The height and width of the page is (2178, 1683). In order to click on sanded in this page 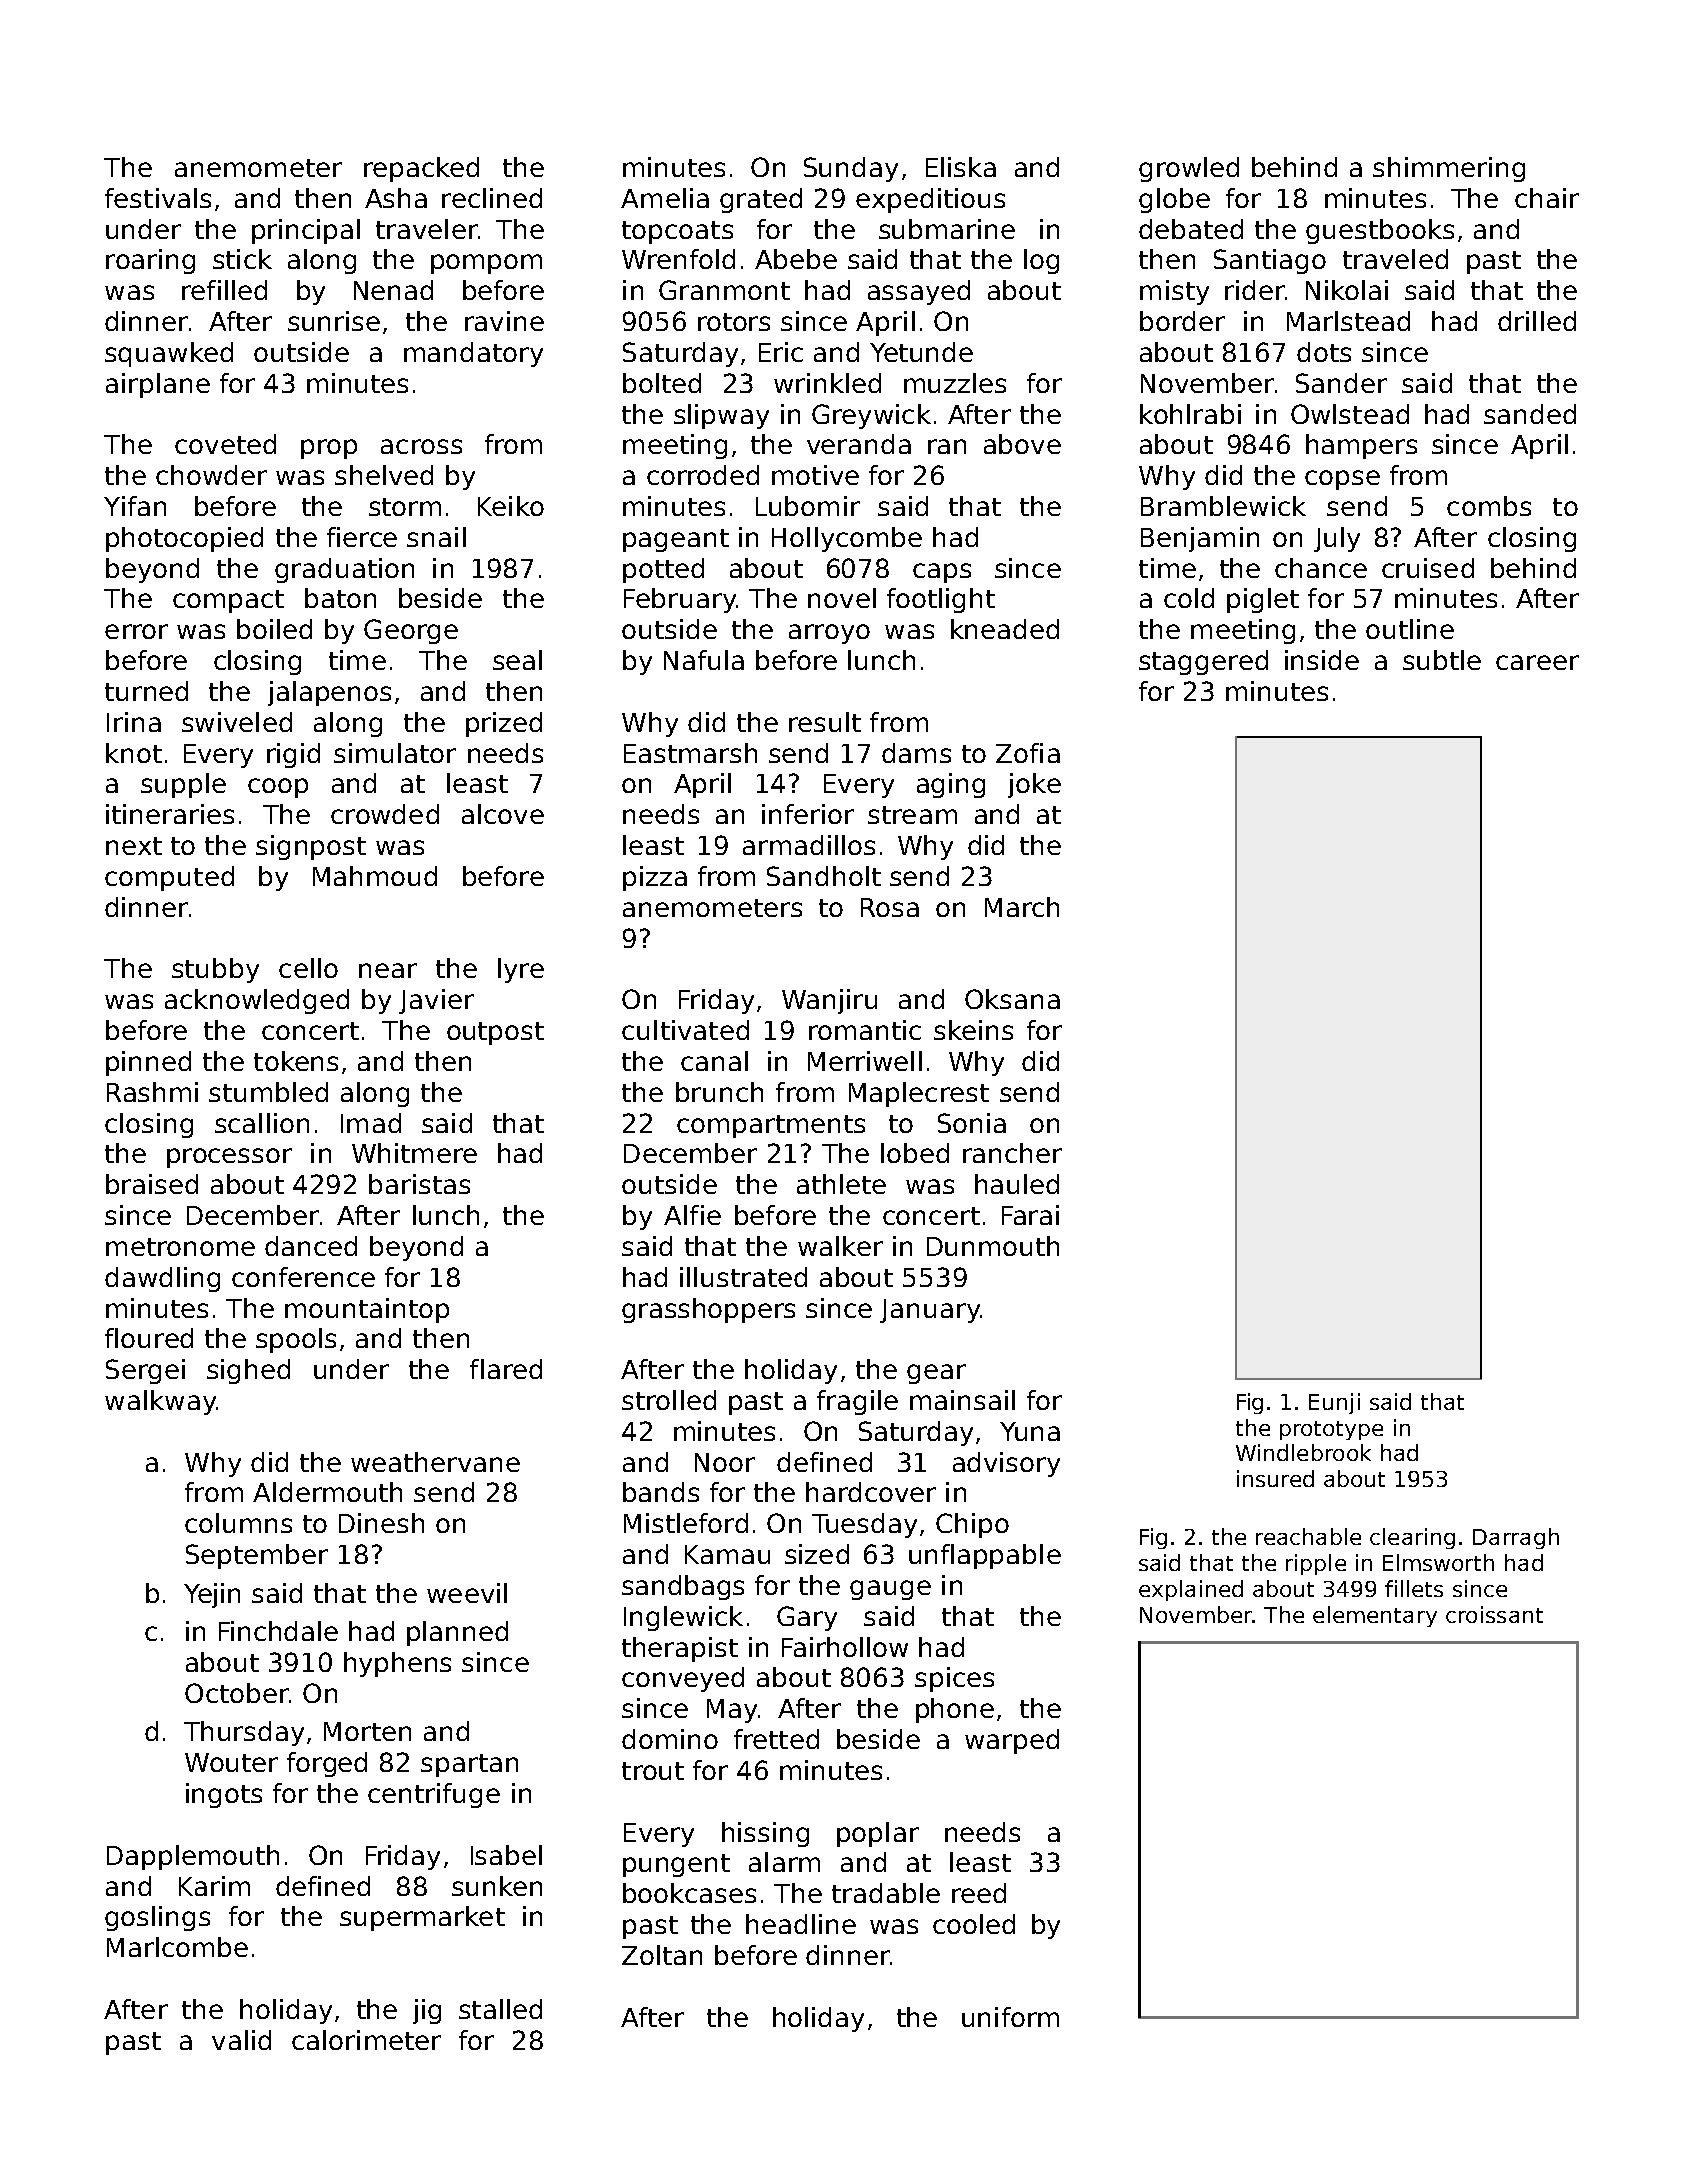, I will do `click(1530, 414)`.
